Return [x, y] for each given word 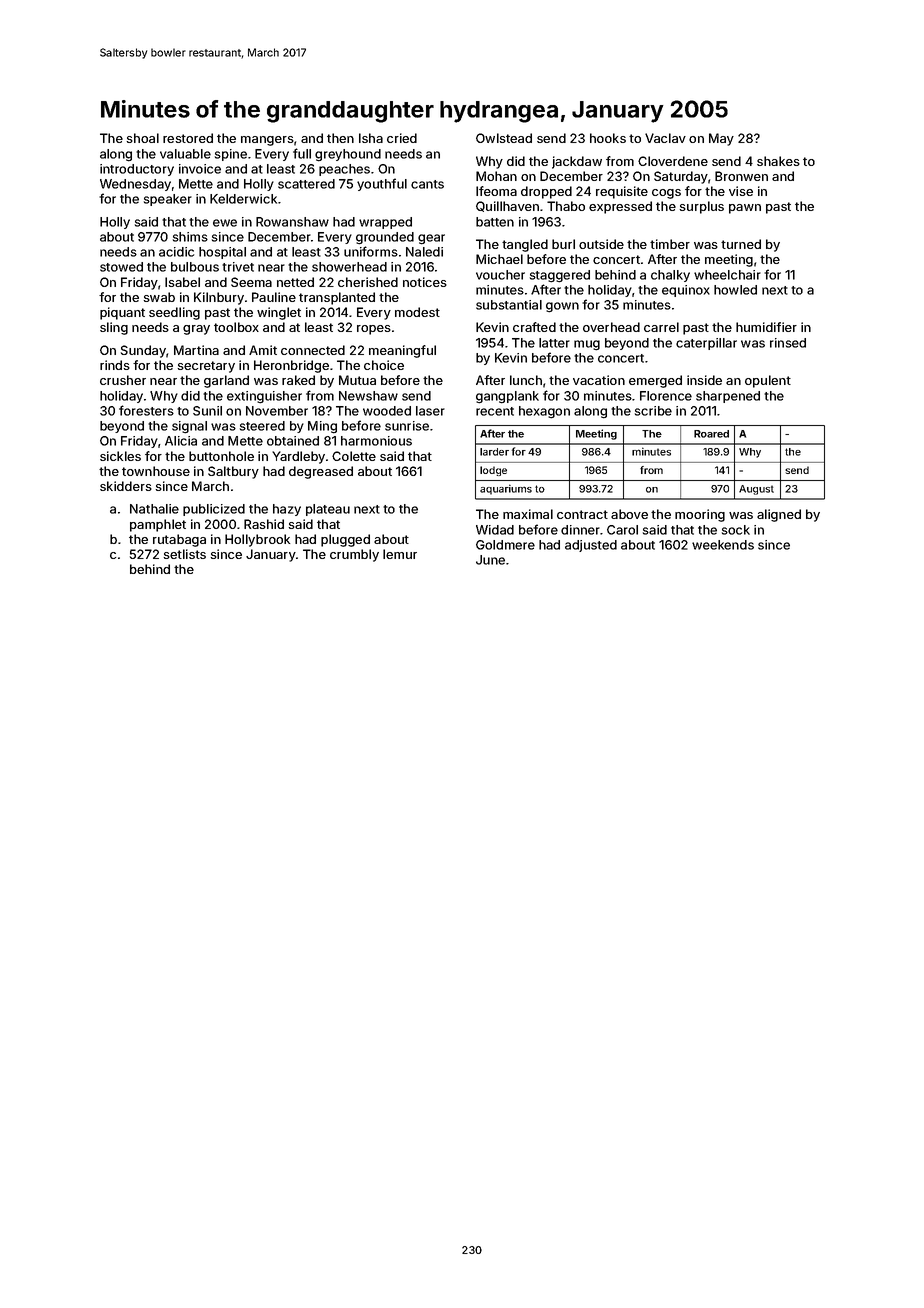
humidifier [766, 327]
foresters [146, 410]
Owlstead [504, 138]
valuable [185, 154]
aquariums [506, 489]
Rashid [264, 524]
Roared [711, 434]
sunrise [407, 426]
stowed [121, 267]
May [721, 139]
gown [562, 307]
